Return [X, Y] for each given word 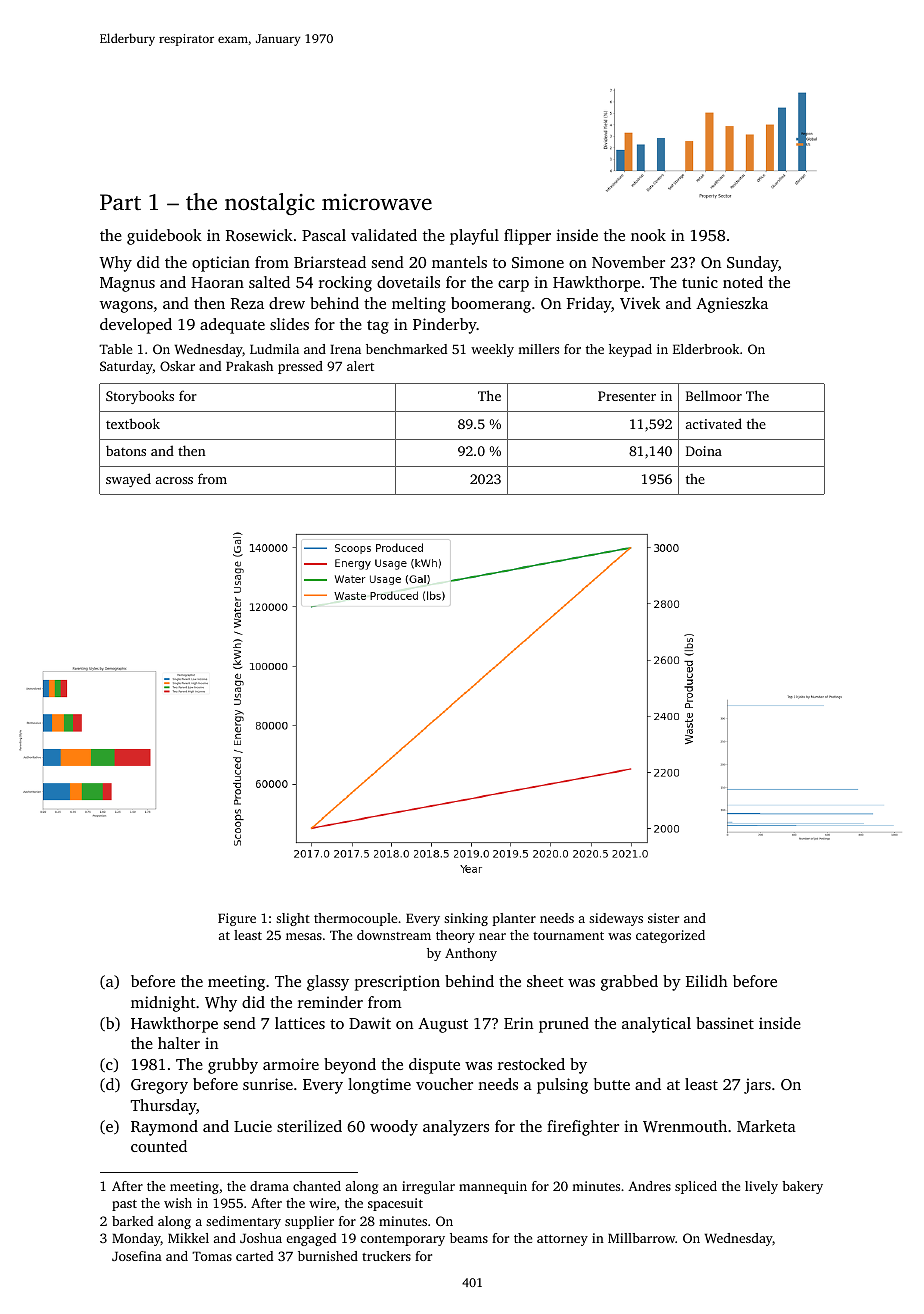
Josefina [137, 1256]
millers [538, 349]
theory [455, 936]
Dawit [370, 1023]
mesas [304, 936]
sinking [466, 919]
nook [648, 235]
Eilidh [707, 981]
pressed [300, 367]
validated [384, 235]
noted [743, 282]
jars [757, 1086]
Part [120, 202]
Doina [704, 451]
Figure [237, 919]
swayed [128, 480]
